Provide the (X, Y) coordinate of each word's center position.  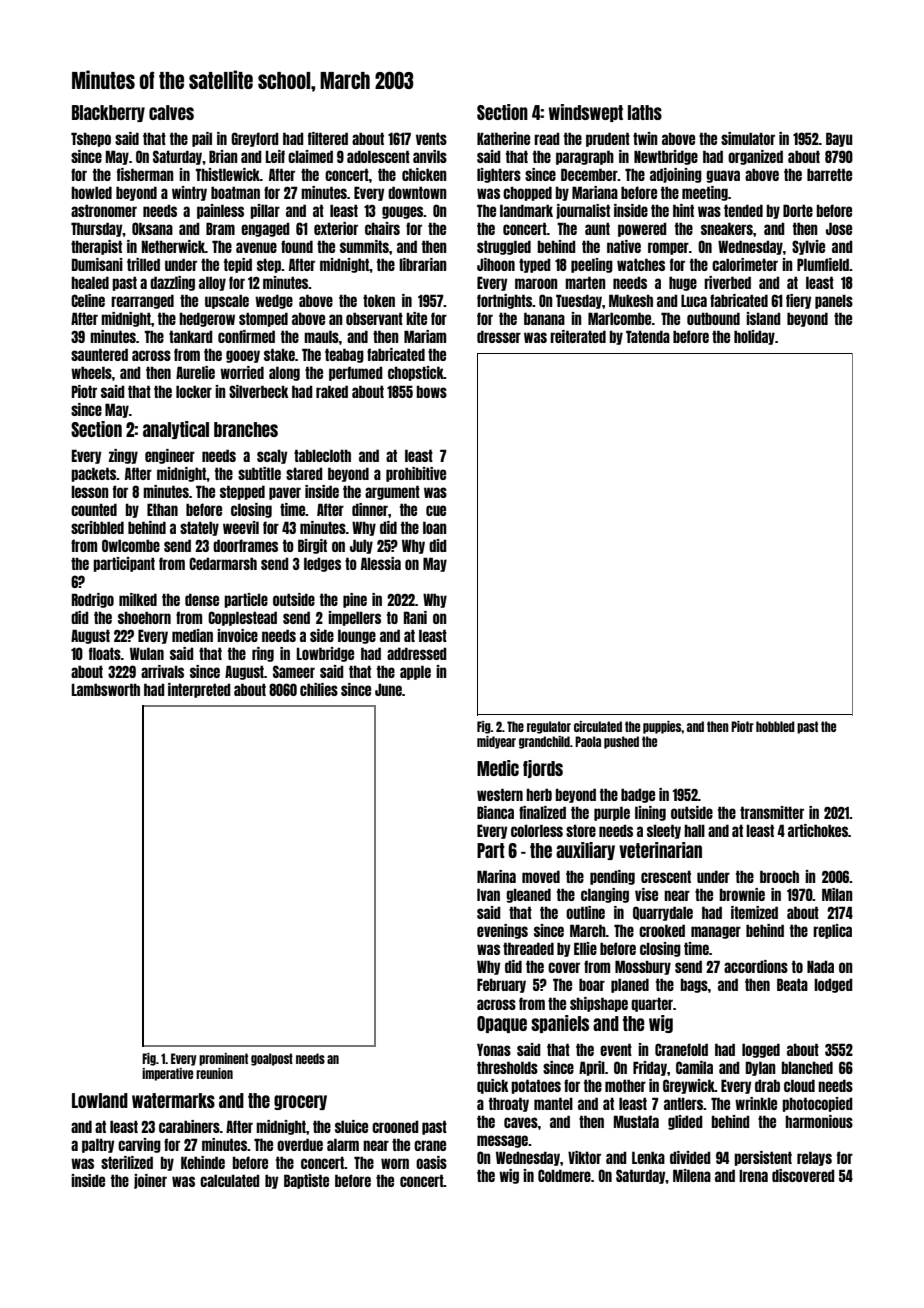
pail (202, 139)
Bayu (839, 139)
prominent (223, 1059)
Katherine (503, 138)
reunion (214, 1073)
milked (138, 599)
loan (435, 527)
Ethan (162, 509)
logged (761, 1050)
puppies (662, 727)
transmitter (772, 812)
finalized (542, 812)
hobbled (775, 726)
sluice (351, 1126)
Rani (415, 617)
